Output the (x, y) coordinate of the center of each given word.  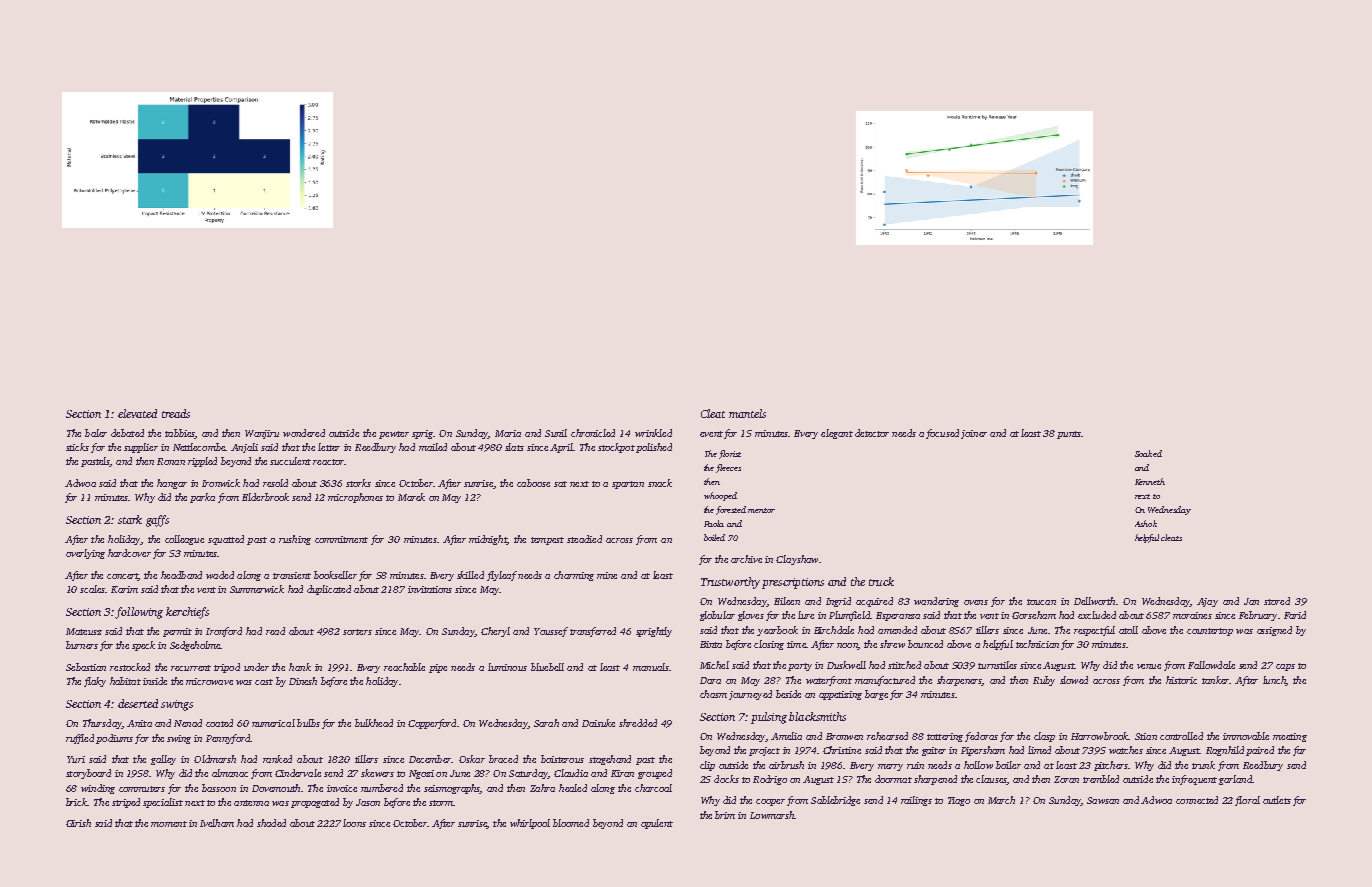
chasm (713, 694)
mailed (433, 447)
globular (717, 616)
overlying (85, 554)
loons (354, 823)
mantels (747, 413)
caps (1285, 667)
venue (1149, 666)
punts (1069, 435)
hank (300, 667)
